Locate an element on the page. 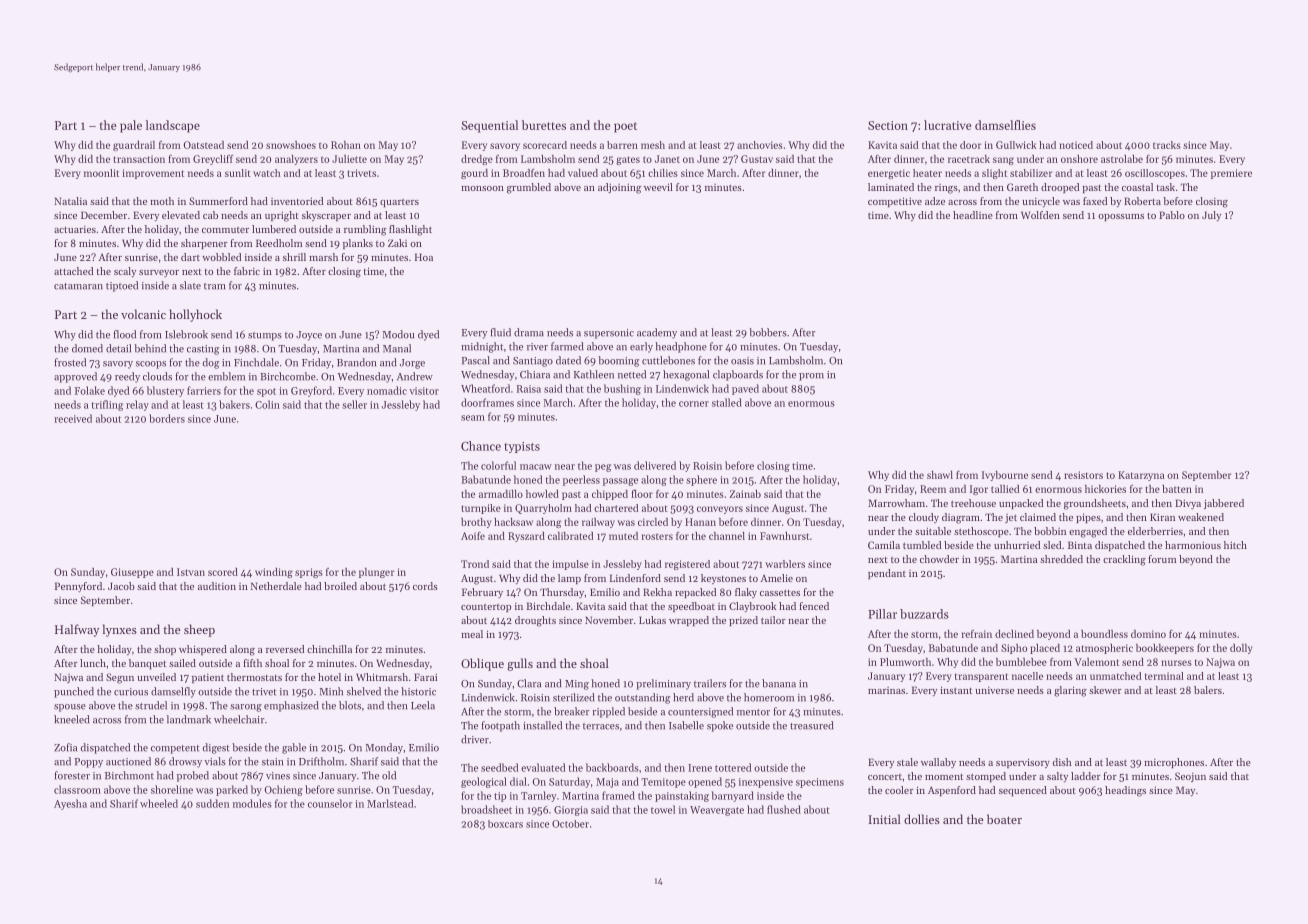  monsoon is located at coordinates (482, 188).
